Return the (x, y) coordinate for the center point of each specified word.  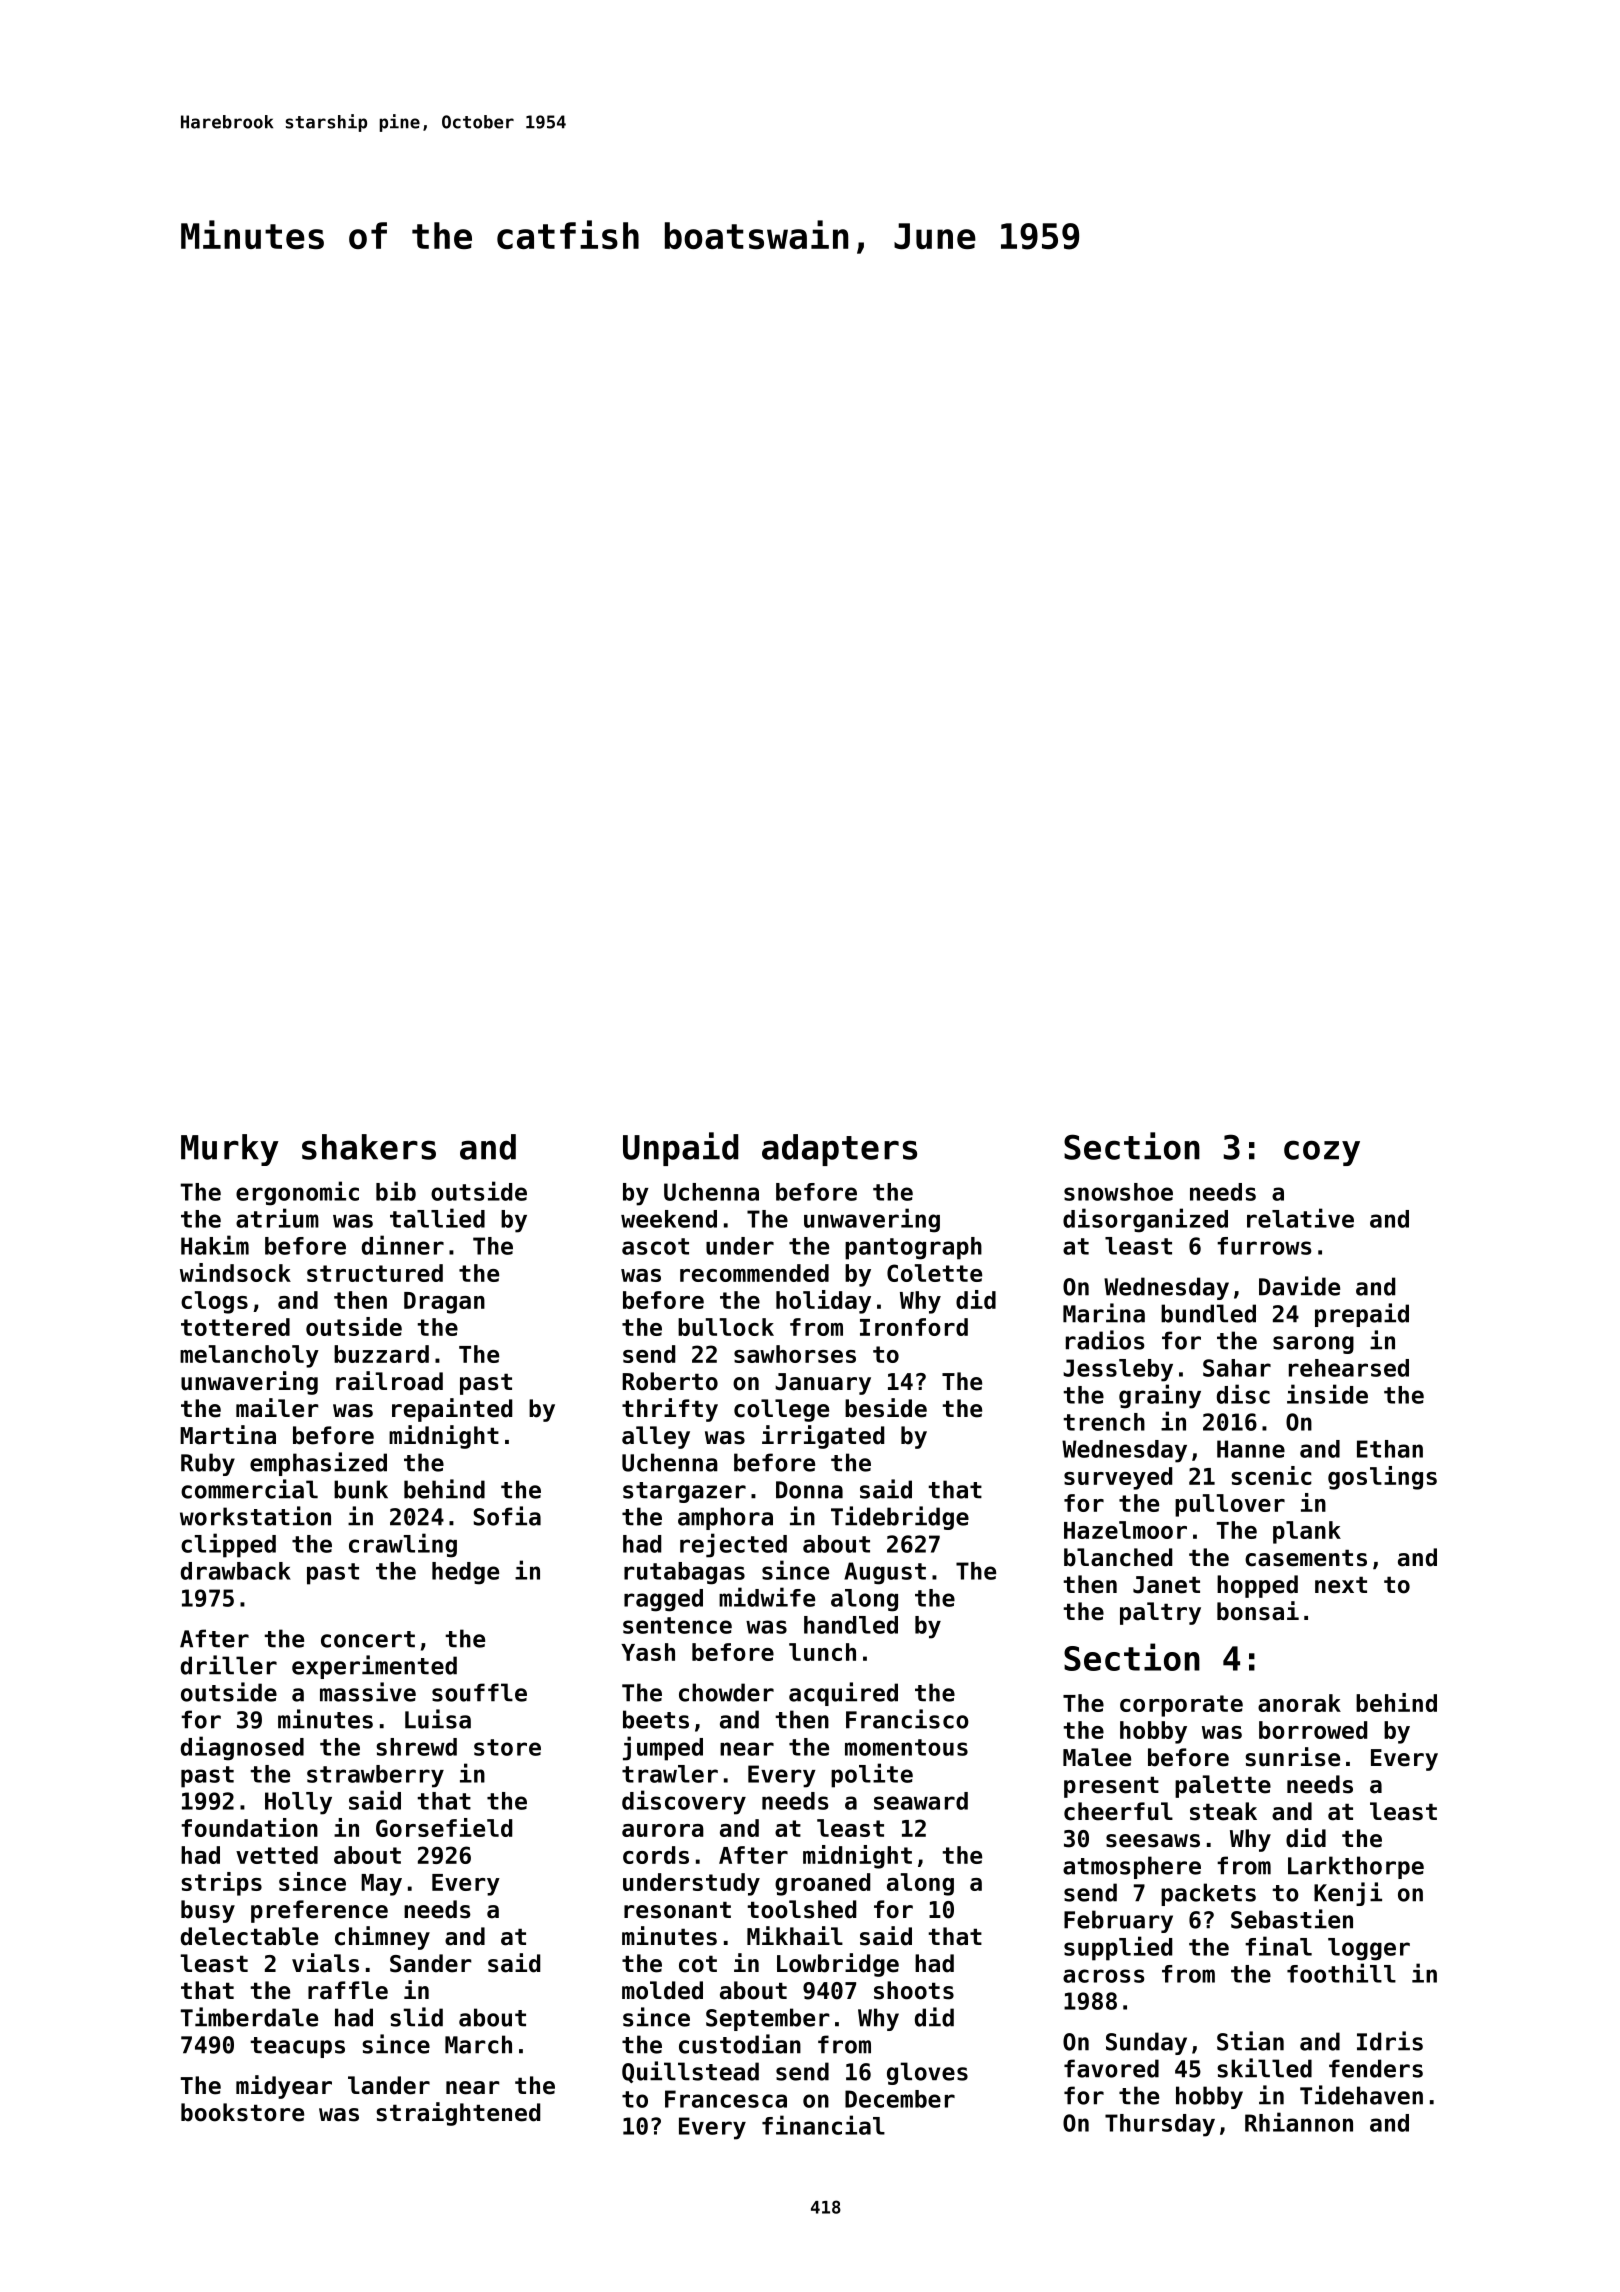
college (781, 1410)
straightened (458, 2114)
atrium (277, 1218)
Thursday (1160, 2125)
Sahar (1237, 1368)
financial (823, 2125)
